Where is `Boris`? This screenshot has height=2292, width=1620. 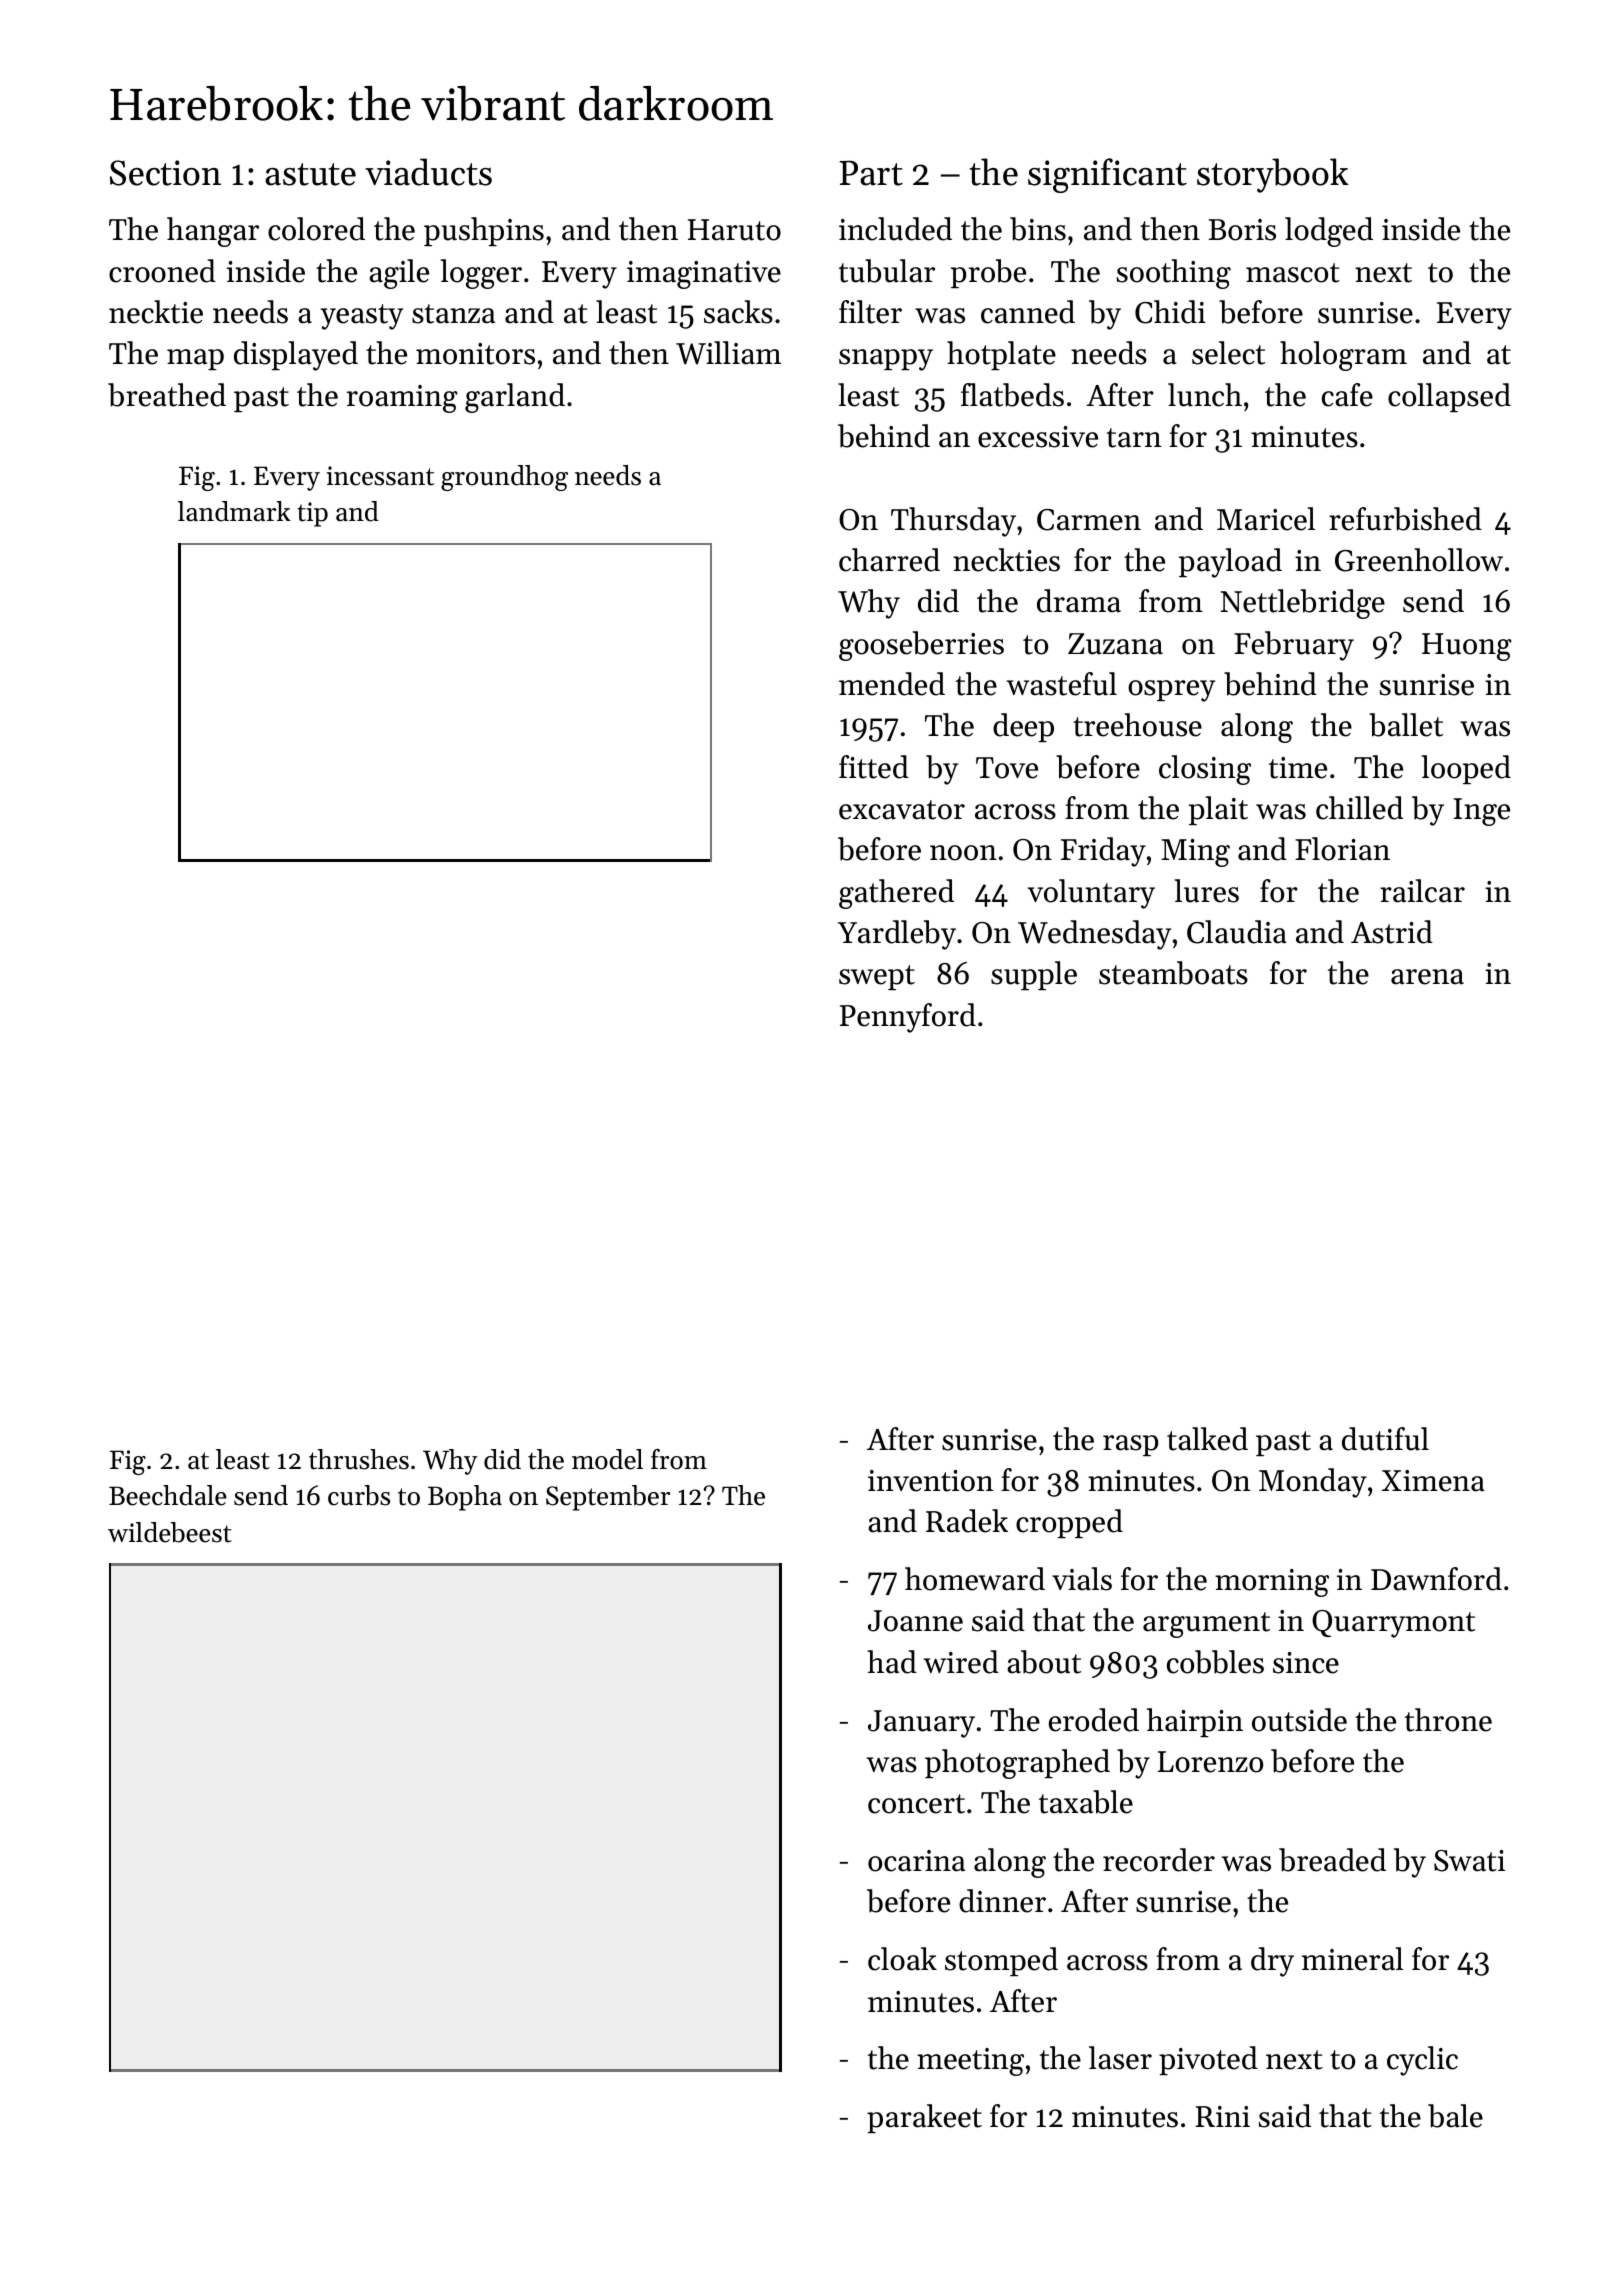 Boris is located at coordinates (1242, 230).
